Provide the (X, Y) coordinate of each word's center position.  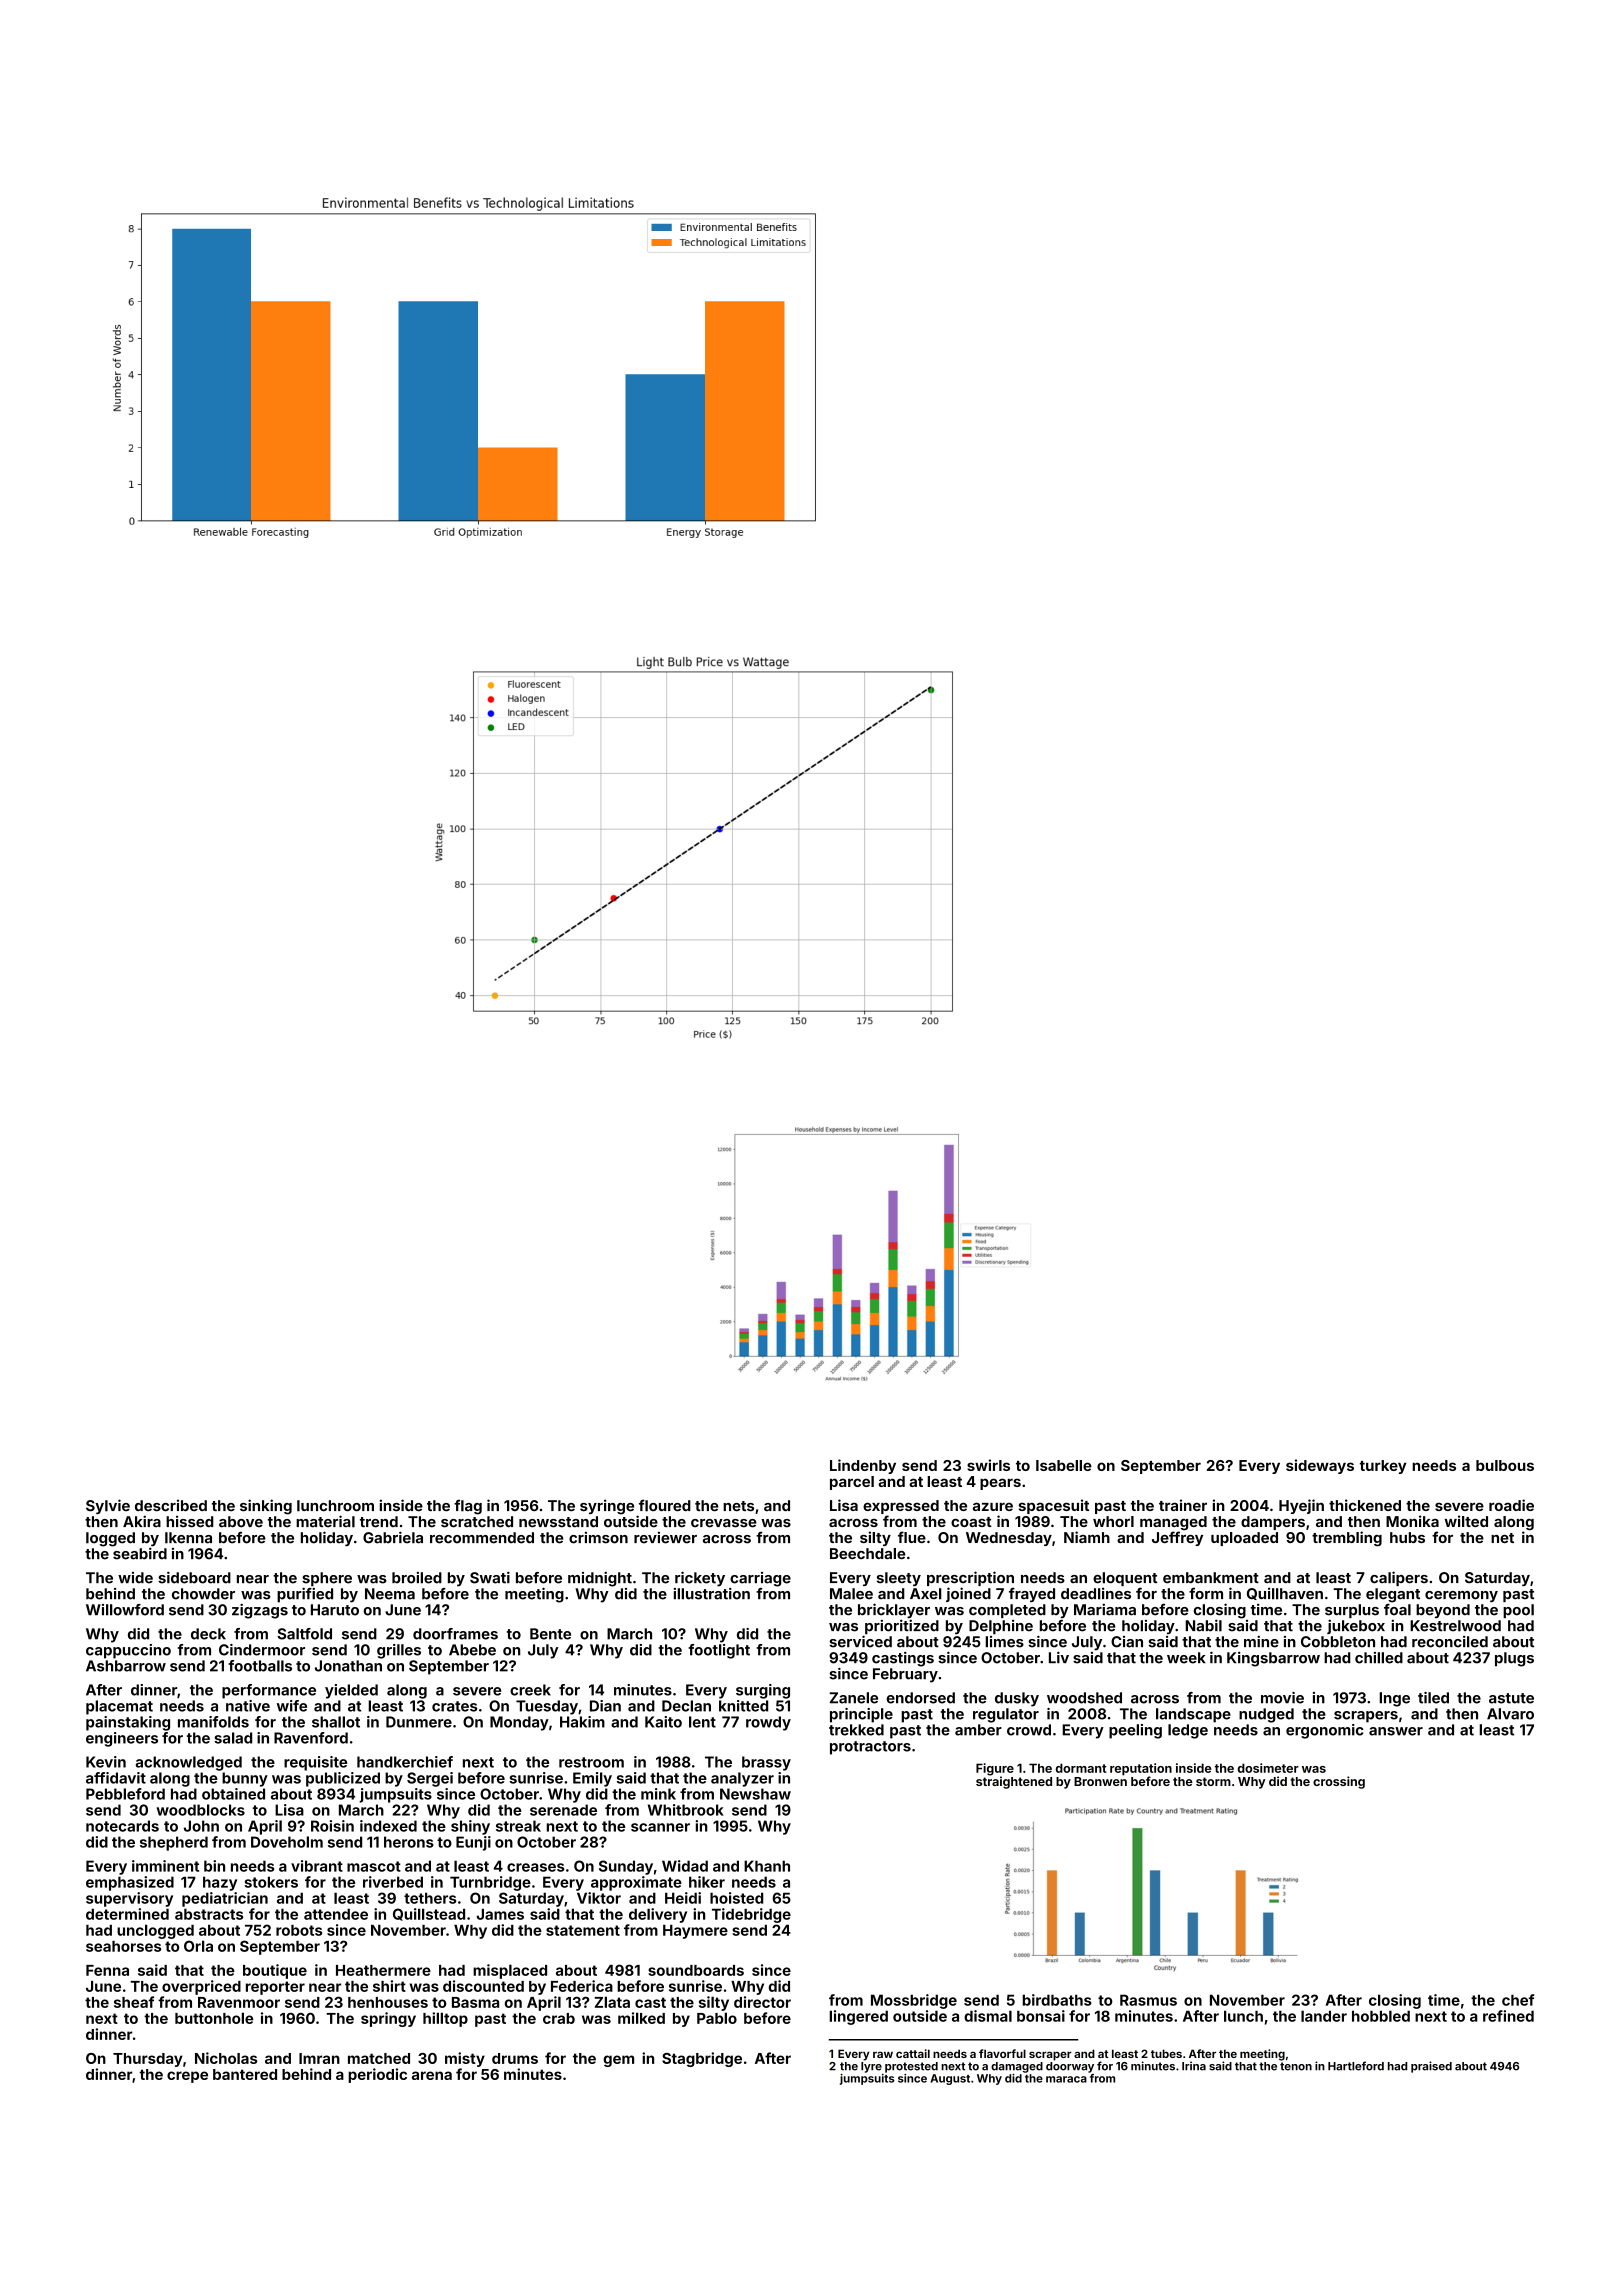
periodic (377, 2075)
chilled (1379, 1658)
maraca (1066, 2079)
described (171, 1505)
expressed (901, 1507)
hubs (1407, 1537)
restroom (591, 1762)
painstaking (128, 1723)
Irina (1194, 2066)
